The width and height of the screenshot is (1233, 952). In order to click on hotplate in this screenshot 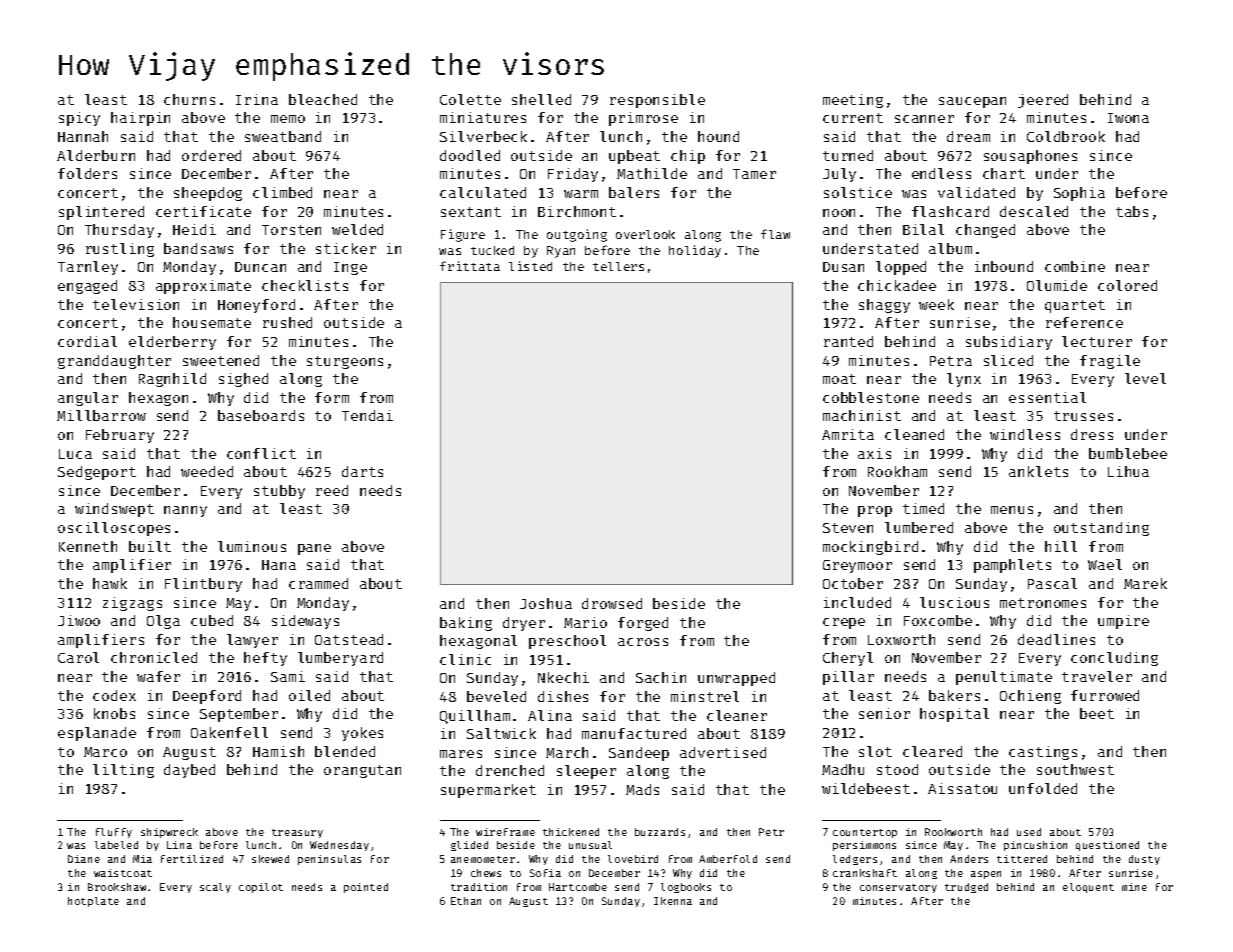, I will do `click(93, 902)`.
